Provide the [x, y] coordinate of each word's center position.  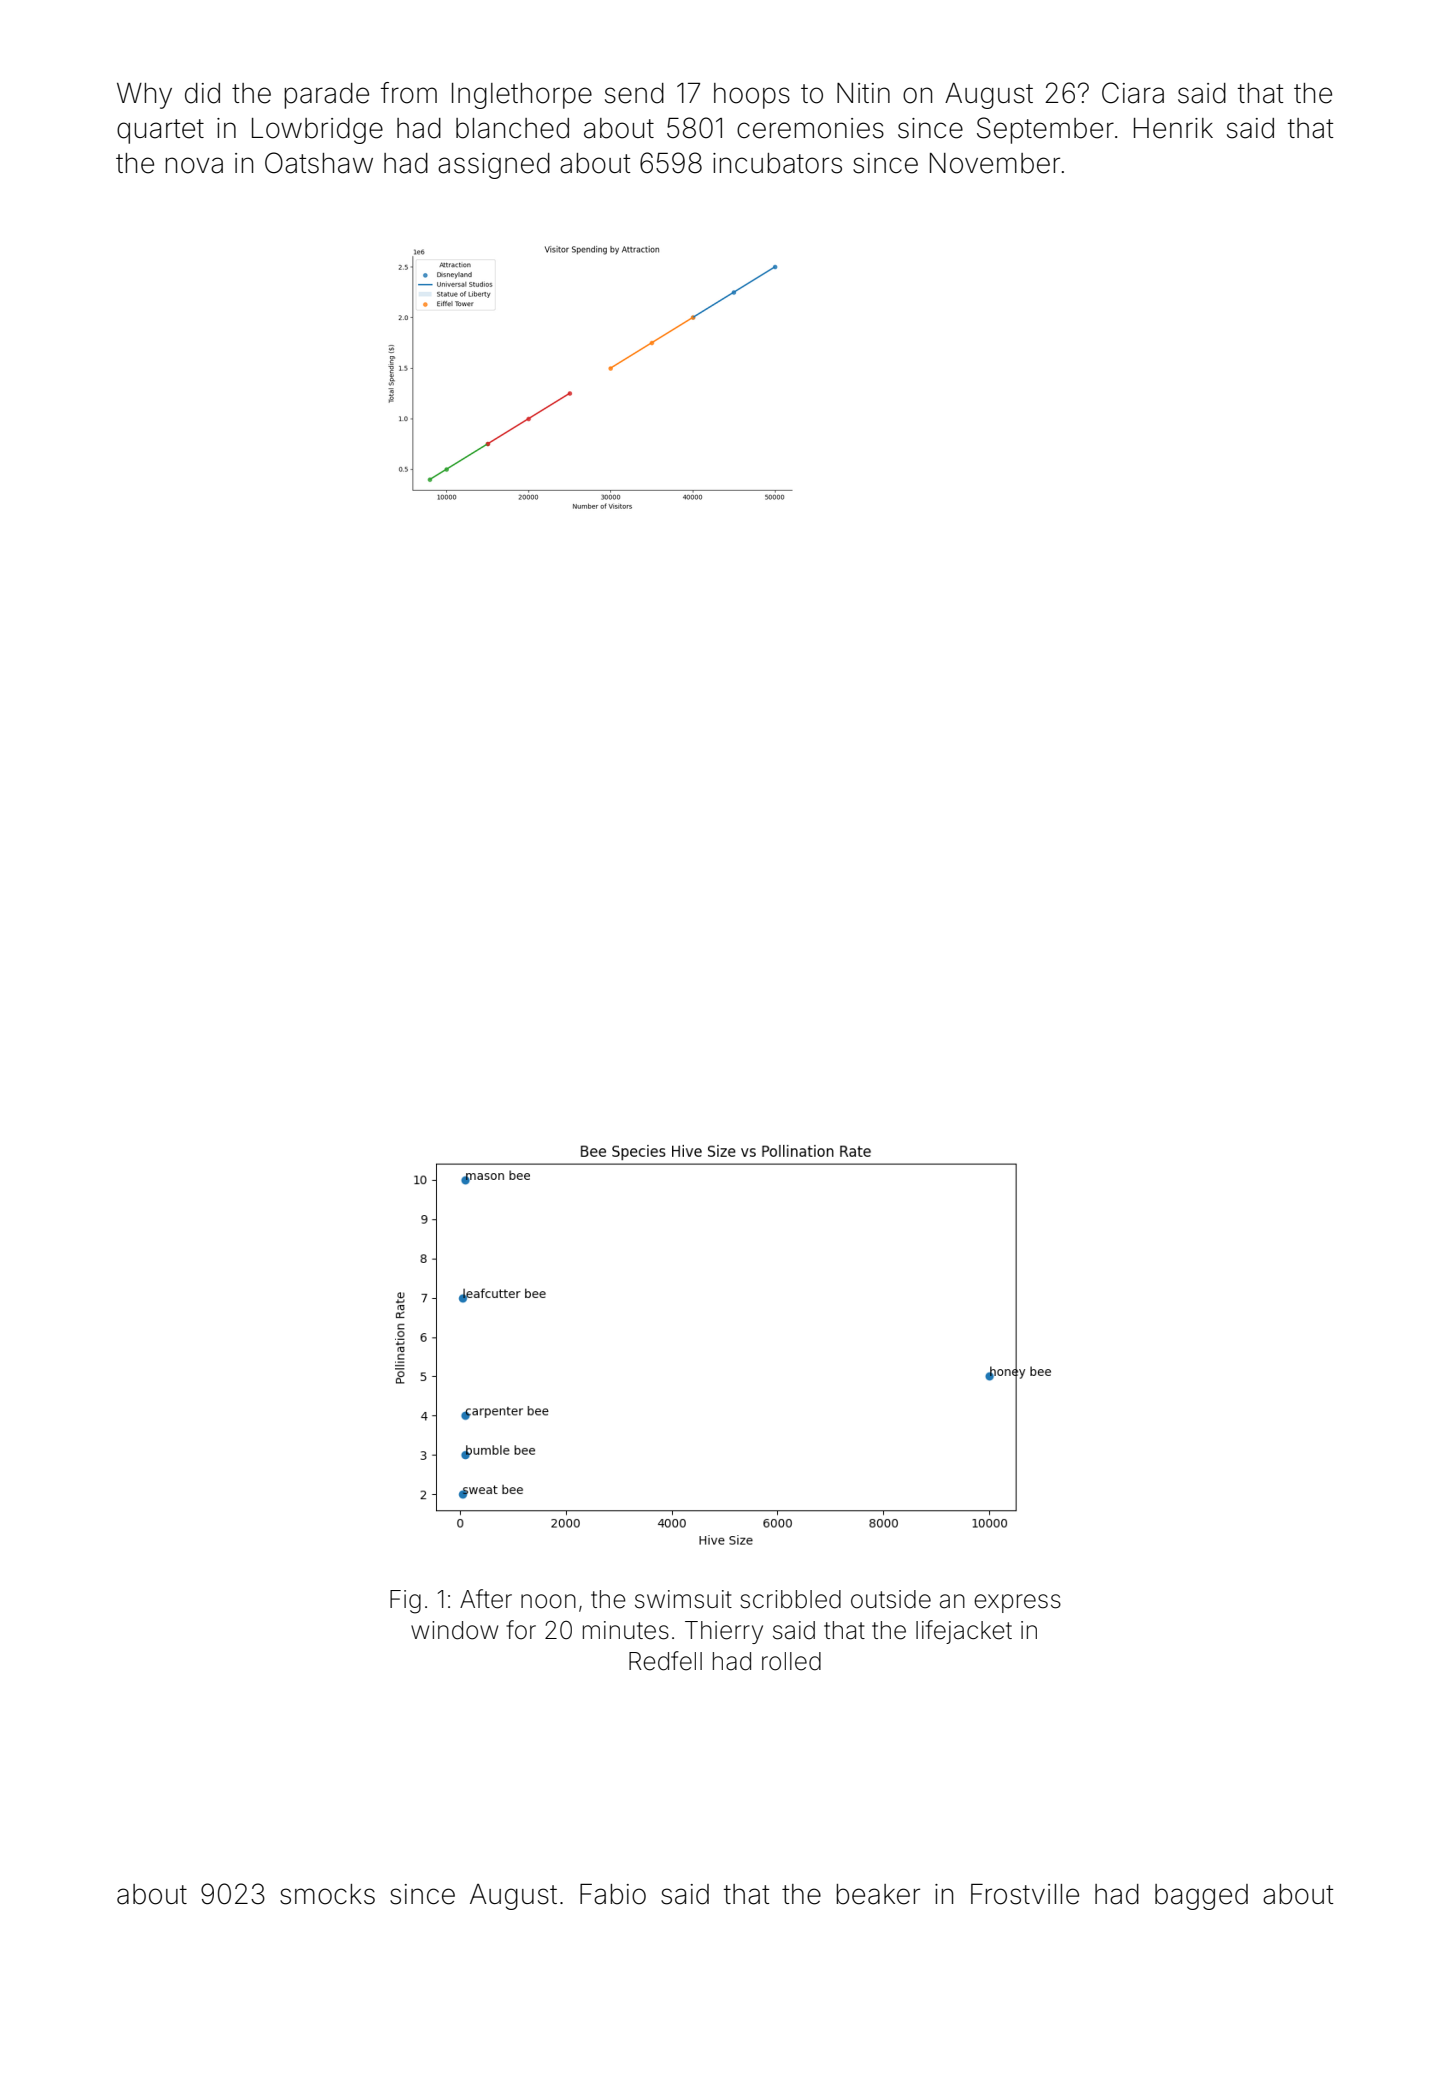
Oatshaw [319, 163]
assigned [494, 166]
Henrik [1173, 128]
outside [891, 1599]
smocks [327, 1894]
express [1017, 1603]
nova [194, 165]
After [486, 1599]
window [454, 1630]
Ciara [1133, 93]
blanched [512, 128]
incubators [777, 163]
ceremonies [810, 128]
